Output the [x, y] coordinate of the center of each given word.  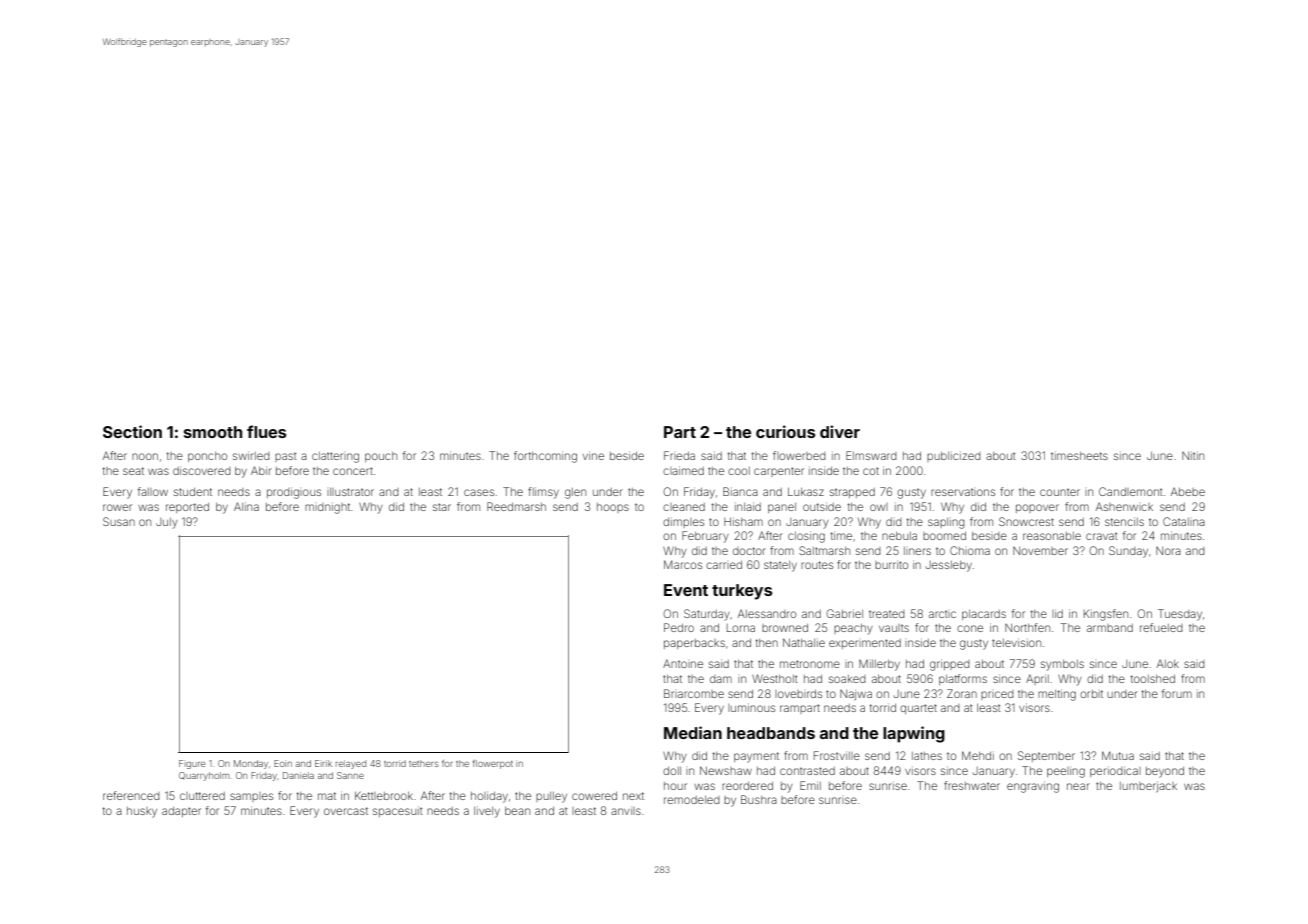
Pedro [679, 627]
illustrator [350, 492]
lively [487, 812]
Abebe [1188, 491]
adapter [181, 812]
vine [593, 455]
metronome [810, 664]
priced [997, 695]
